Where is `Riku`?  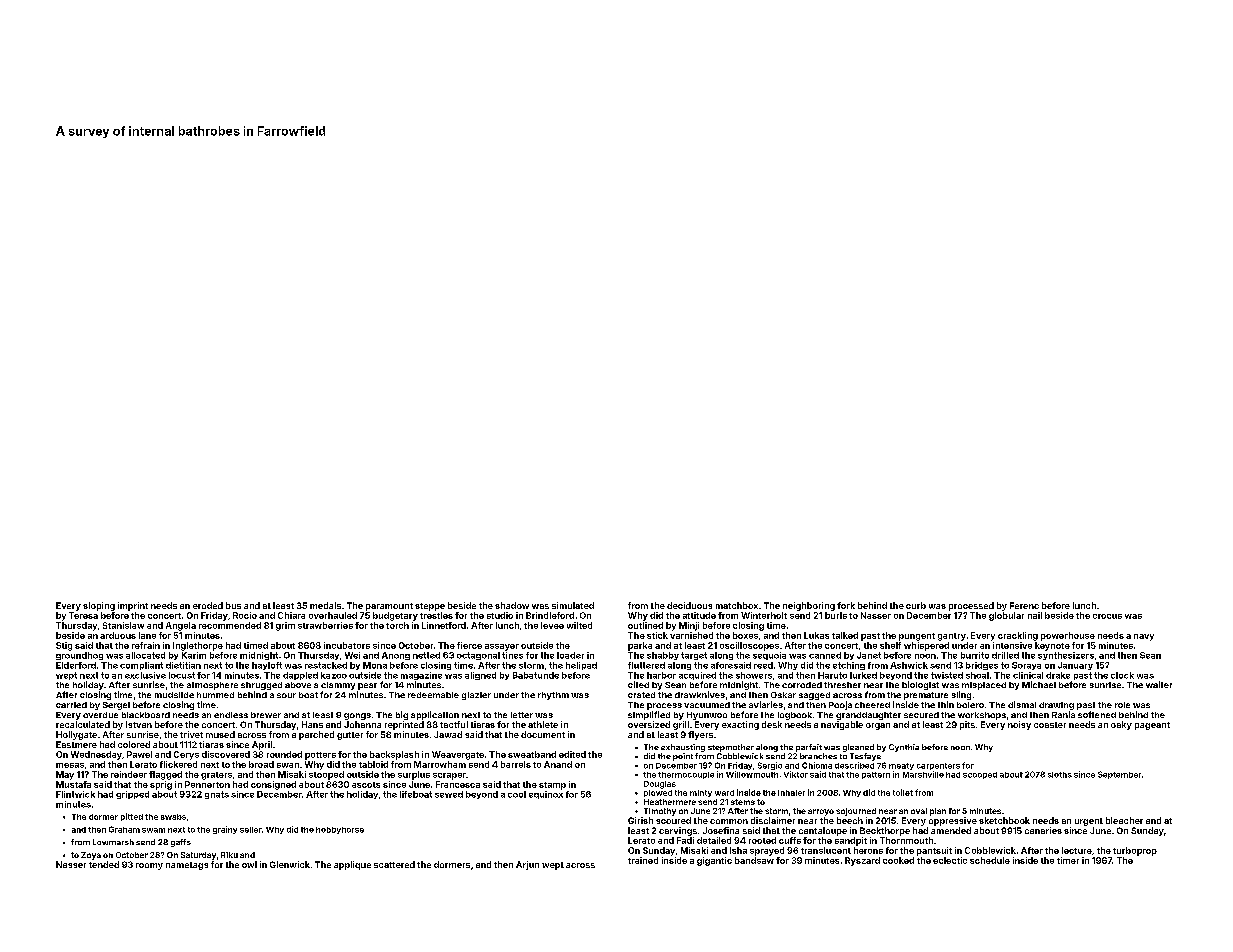 Riku is located at coordinates (229, 855).
